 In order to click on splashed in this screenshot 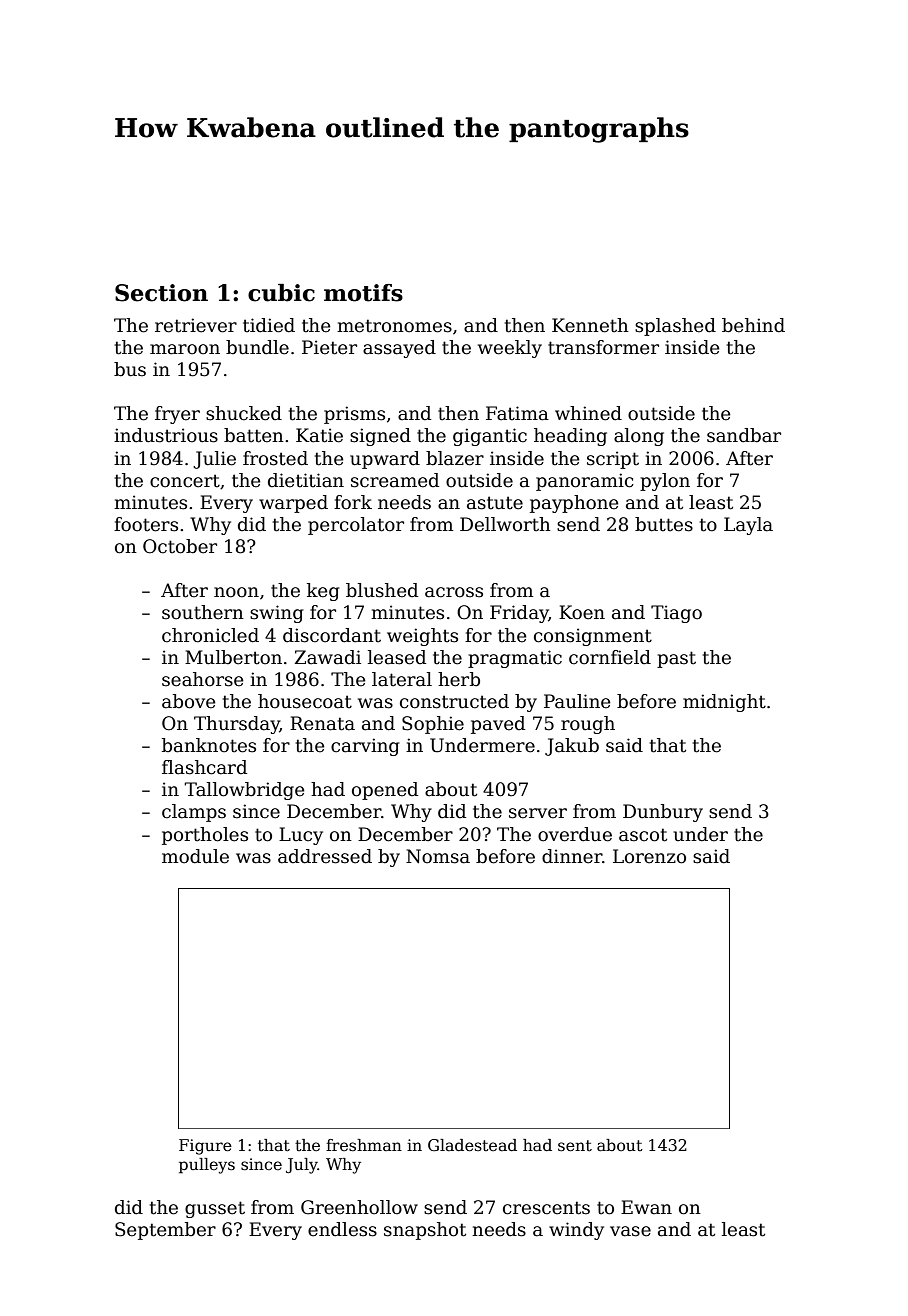, I will do `click(675, 327)`.
